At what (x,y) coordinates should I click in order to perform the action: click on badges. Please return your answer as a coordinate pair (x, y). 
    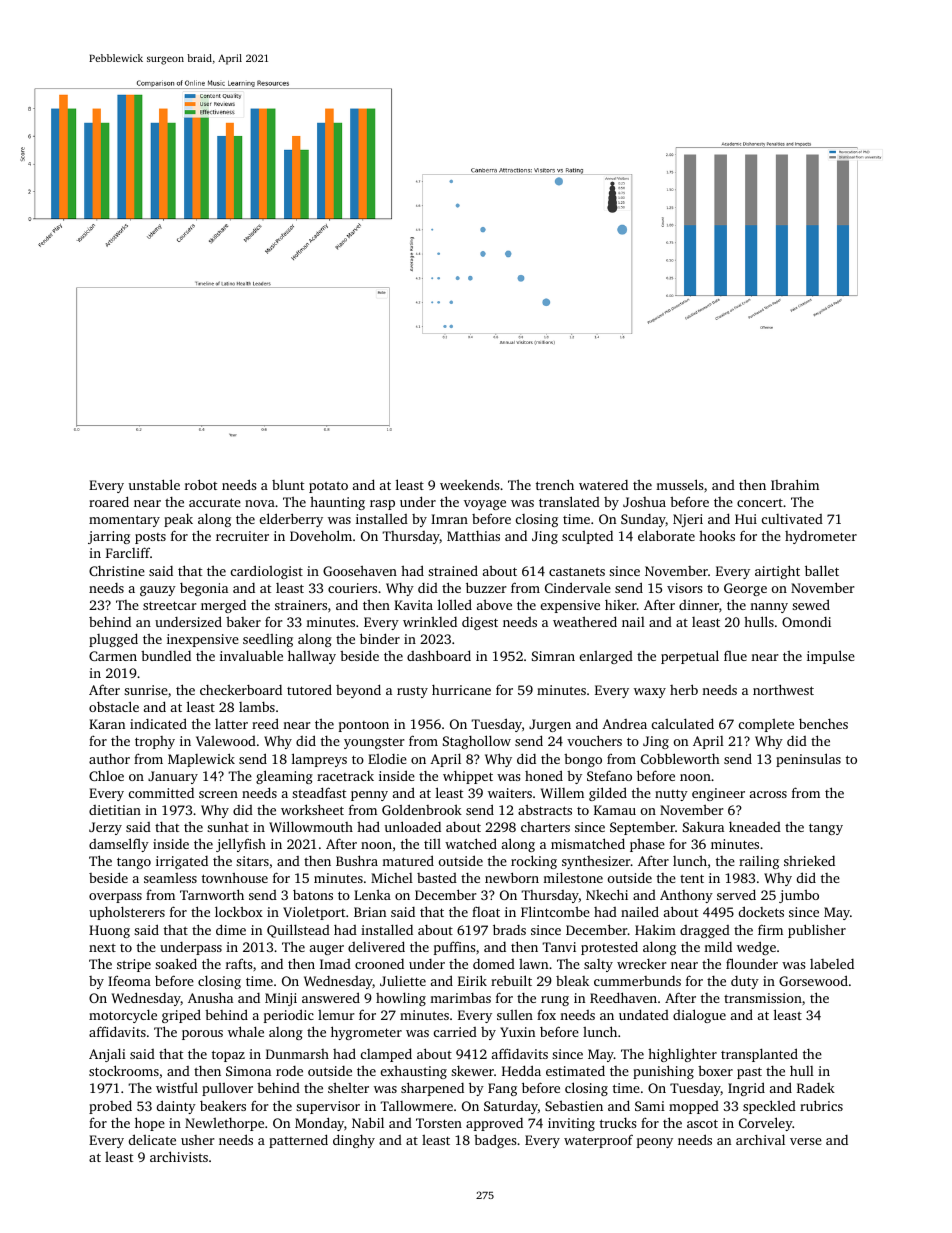
    Looking at the image, I should click on (495, 1141).
